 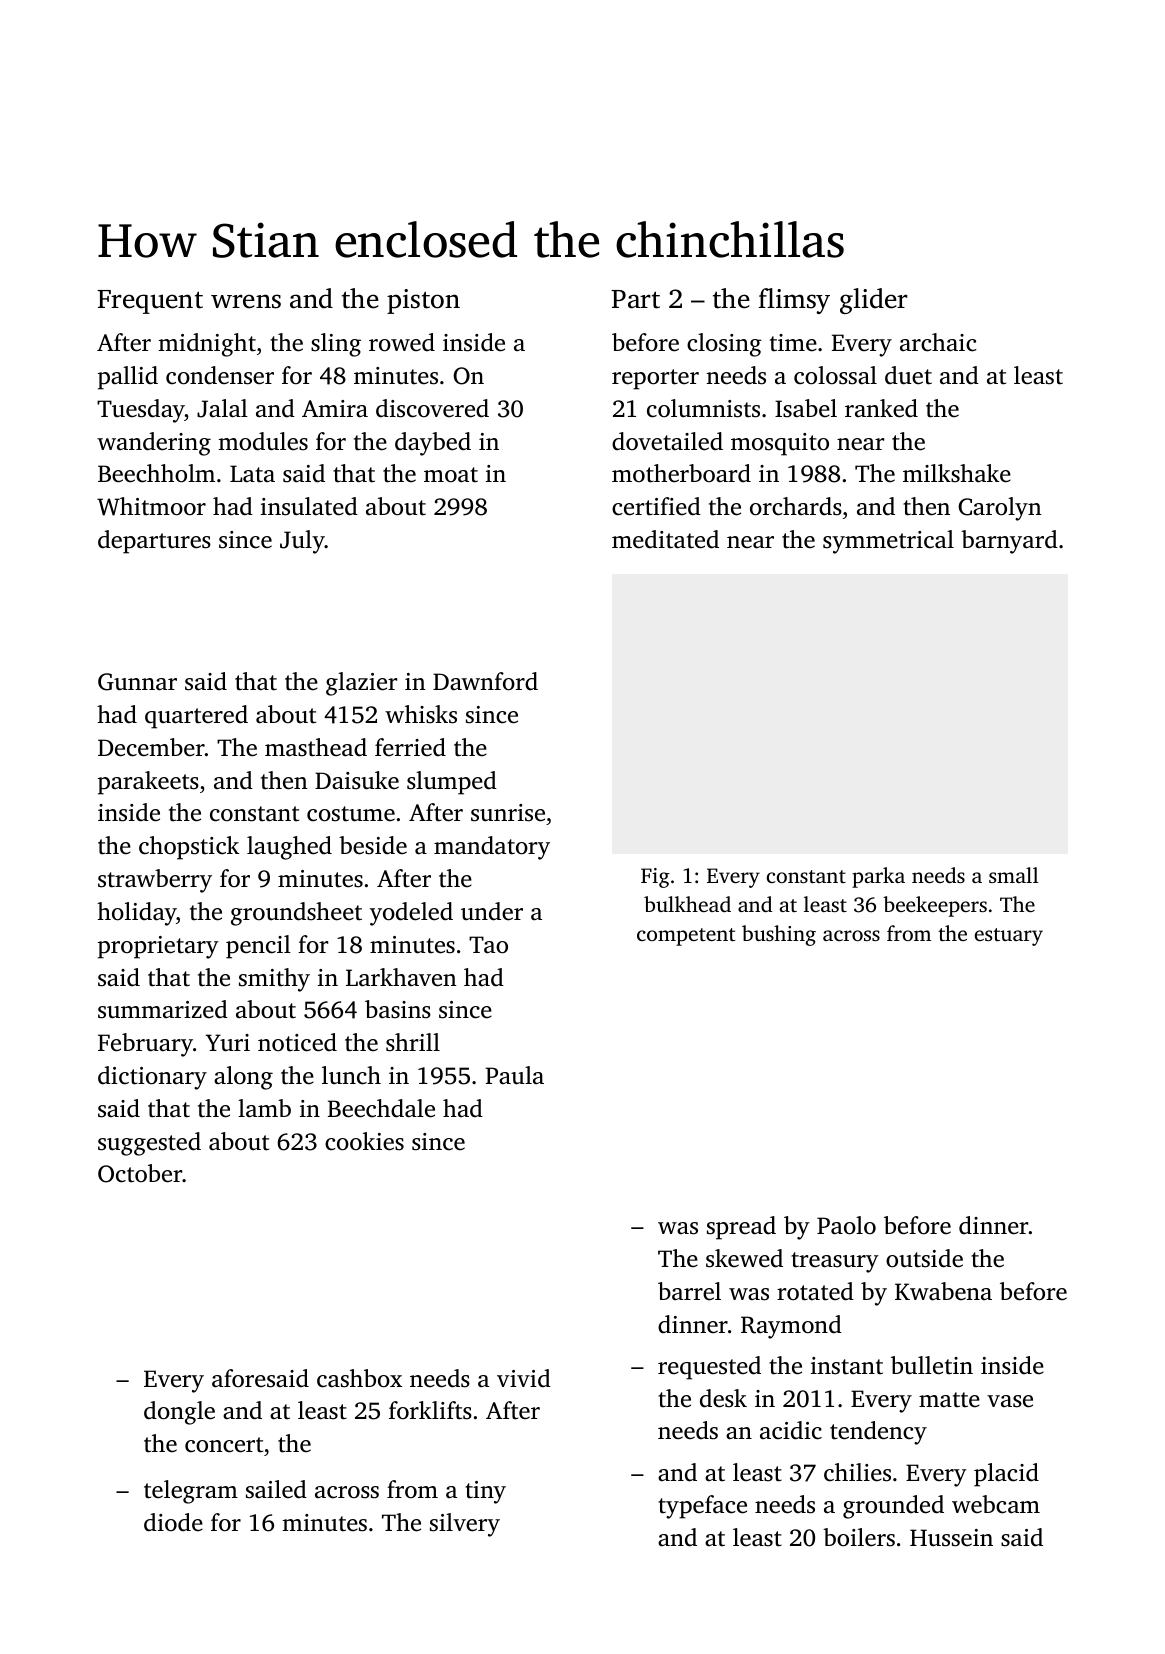 What do you see at coordinates (258, 947) in the screenshot?
I see `pencil` at bounding box center [258, 947].
